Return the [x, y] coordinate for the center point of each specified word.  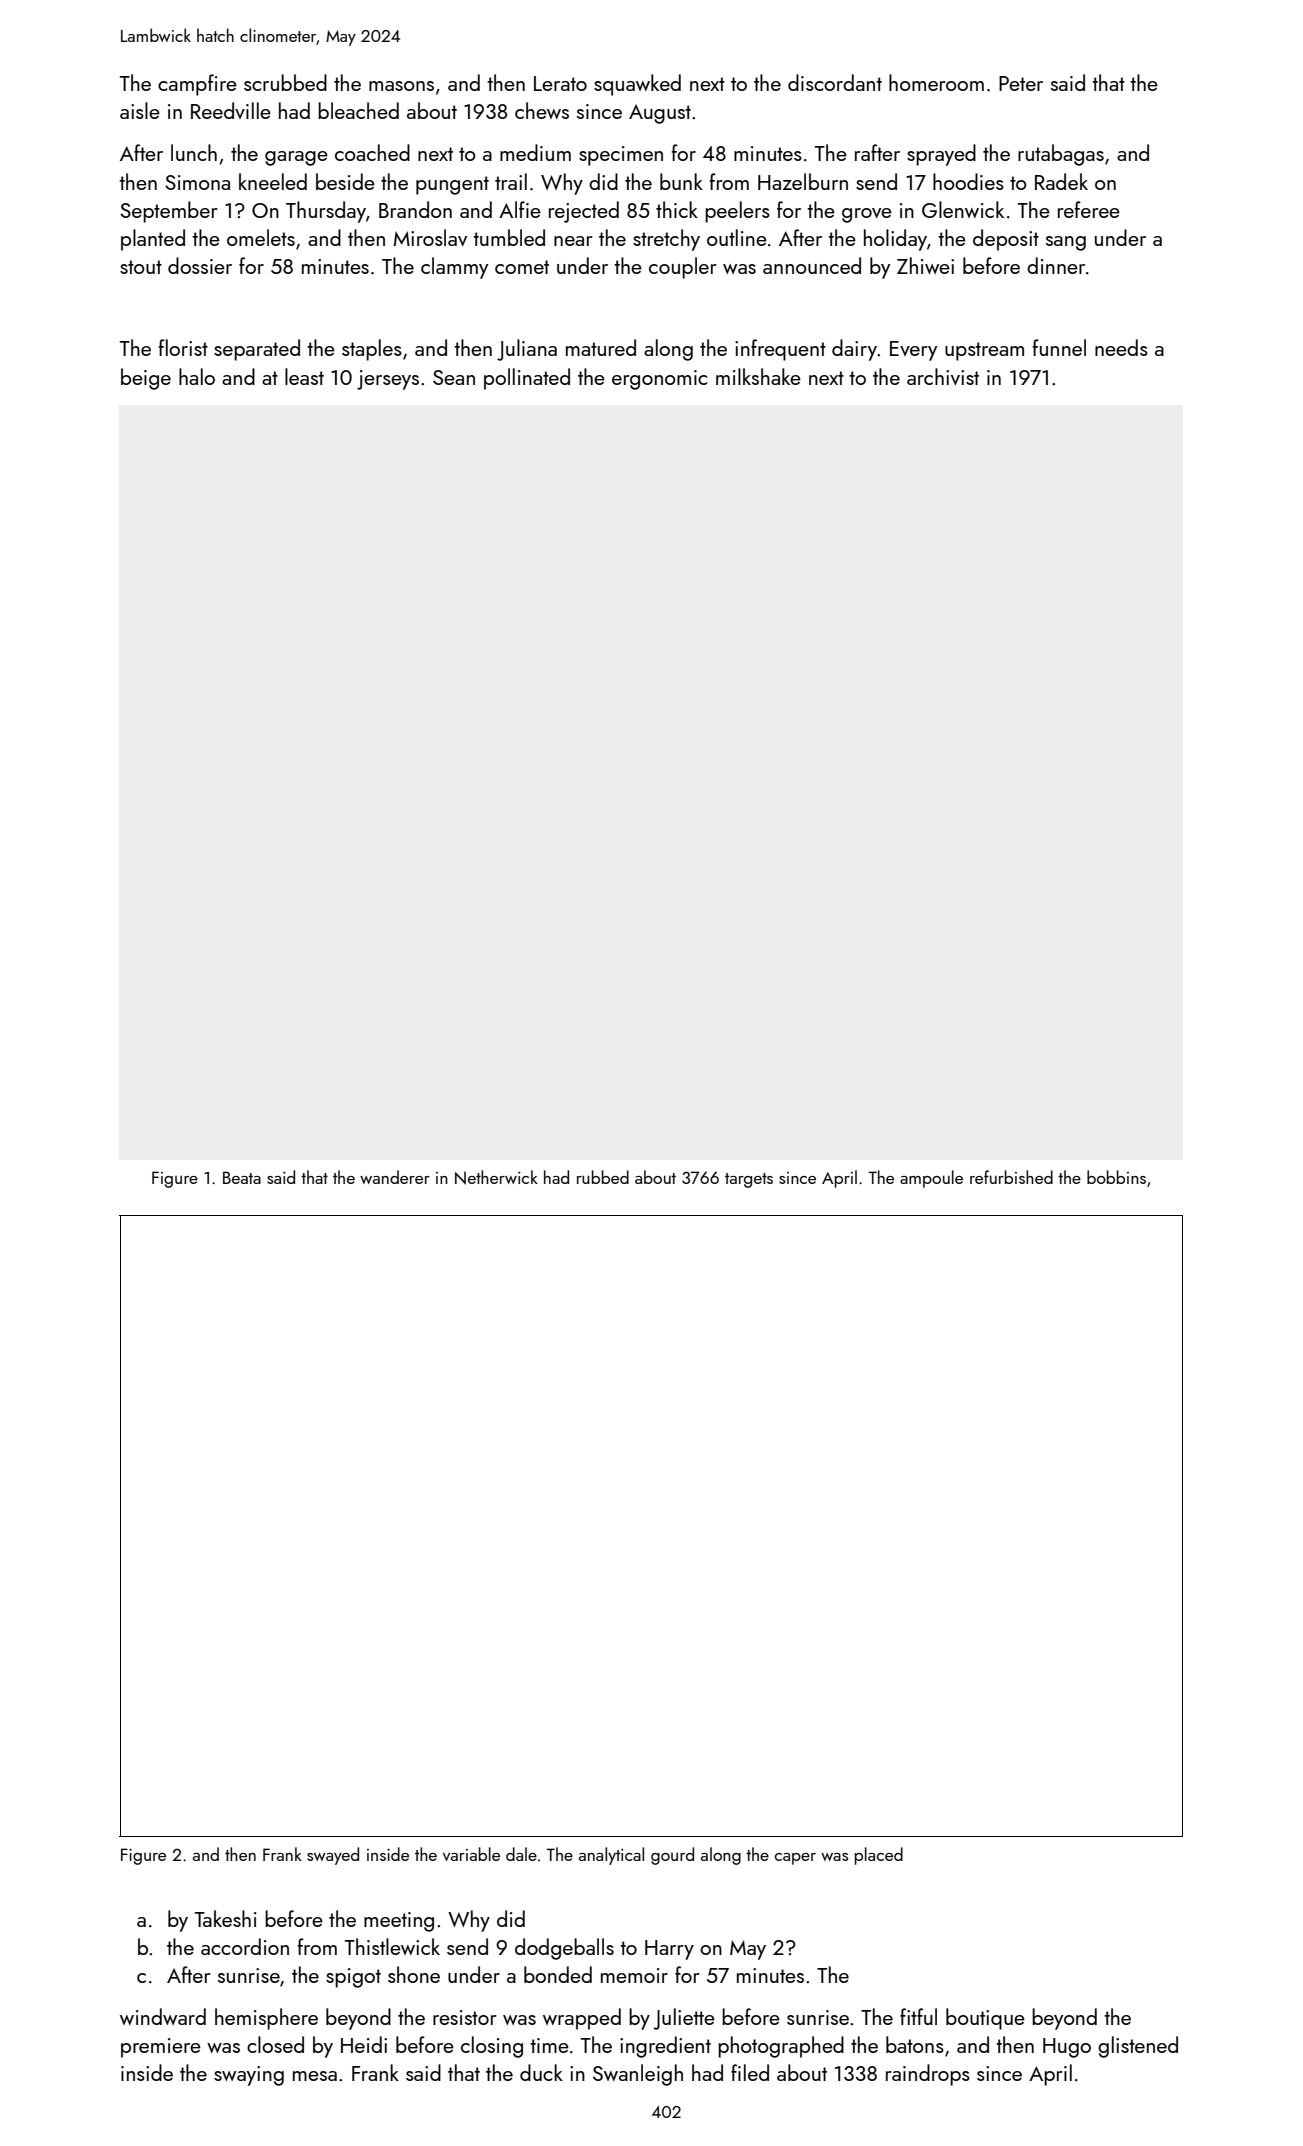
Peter [1021, 83]
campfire [197, 85]
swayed [333, 1856]
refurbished [1011, 1177]
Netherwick [496, 1177]
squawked [637, 85]
